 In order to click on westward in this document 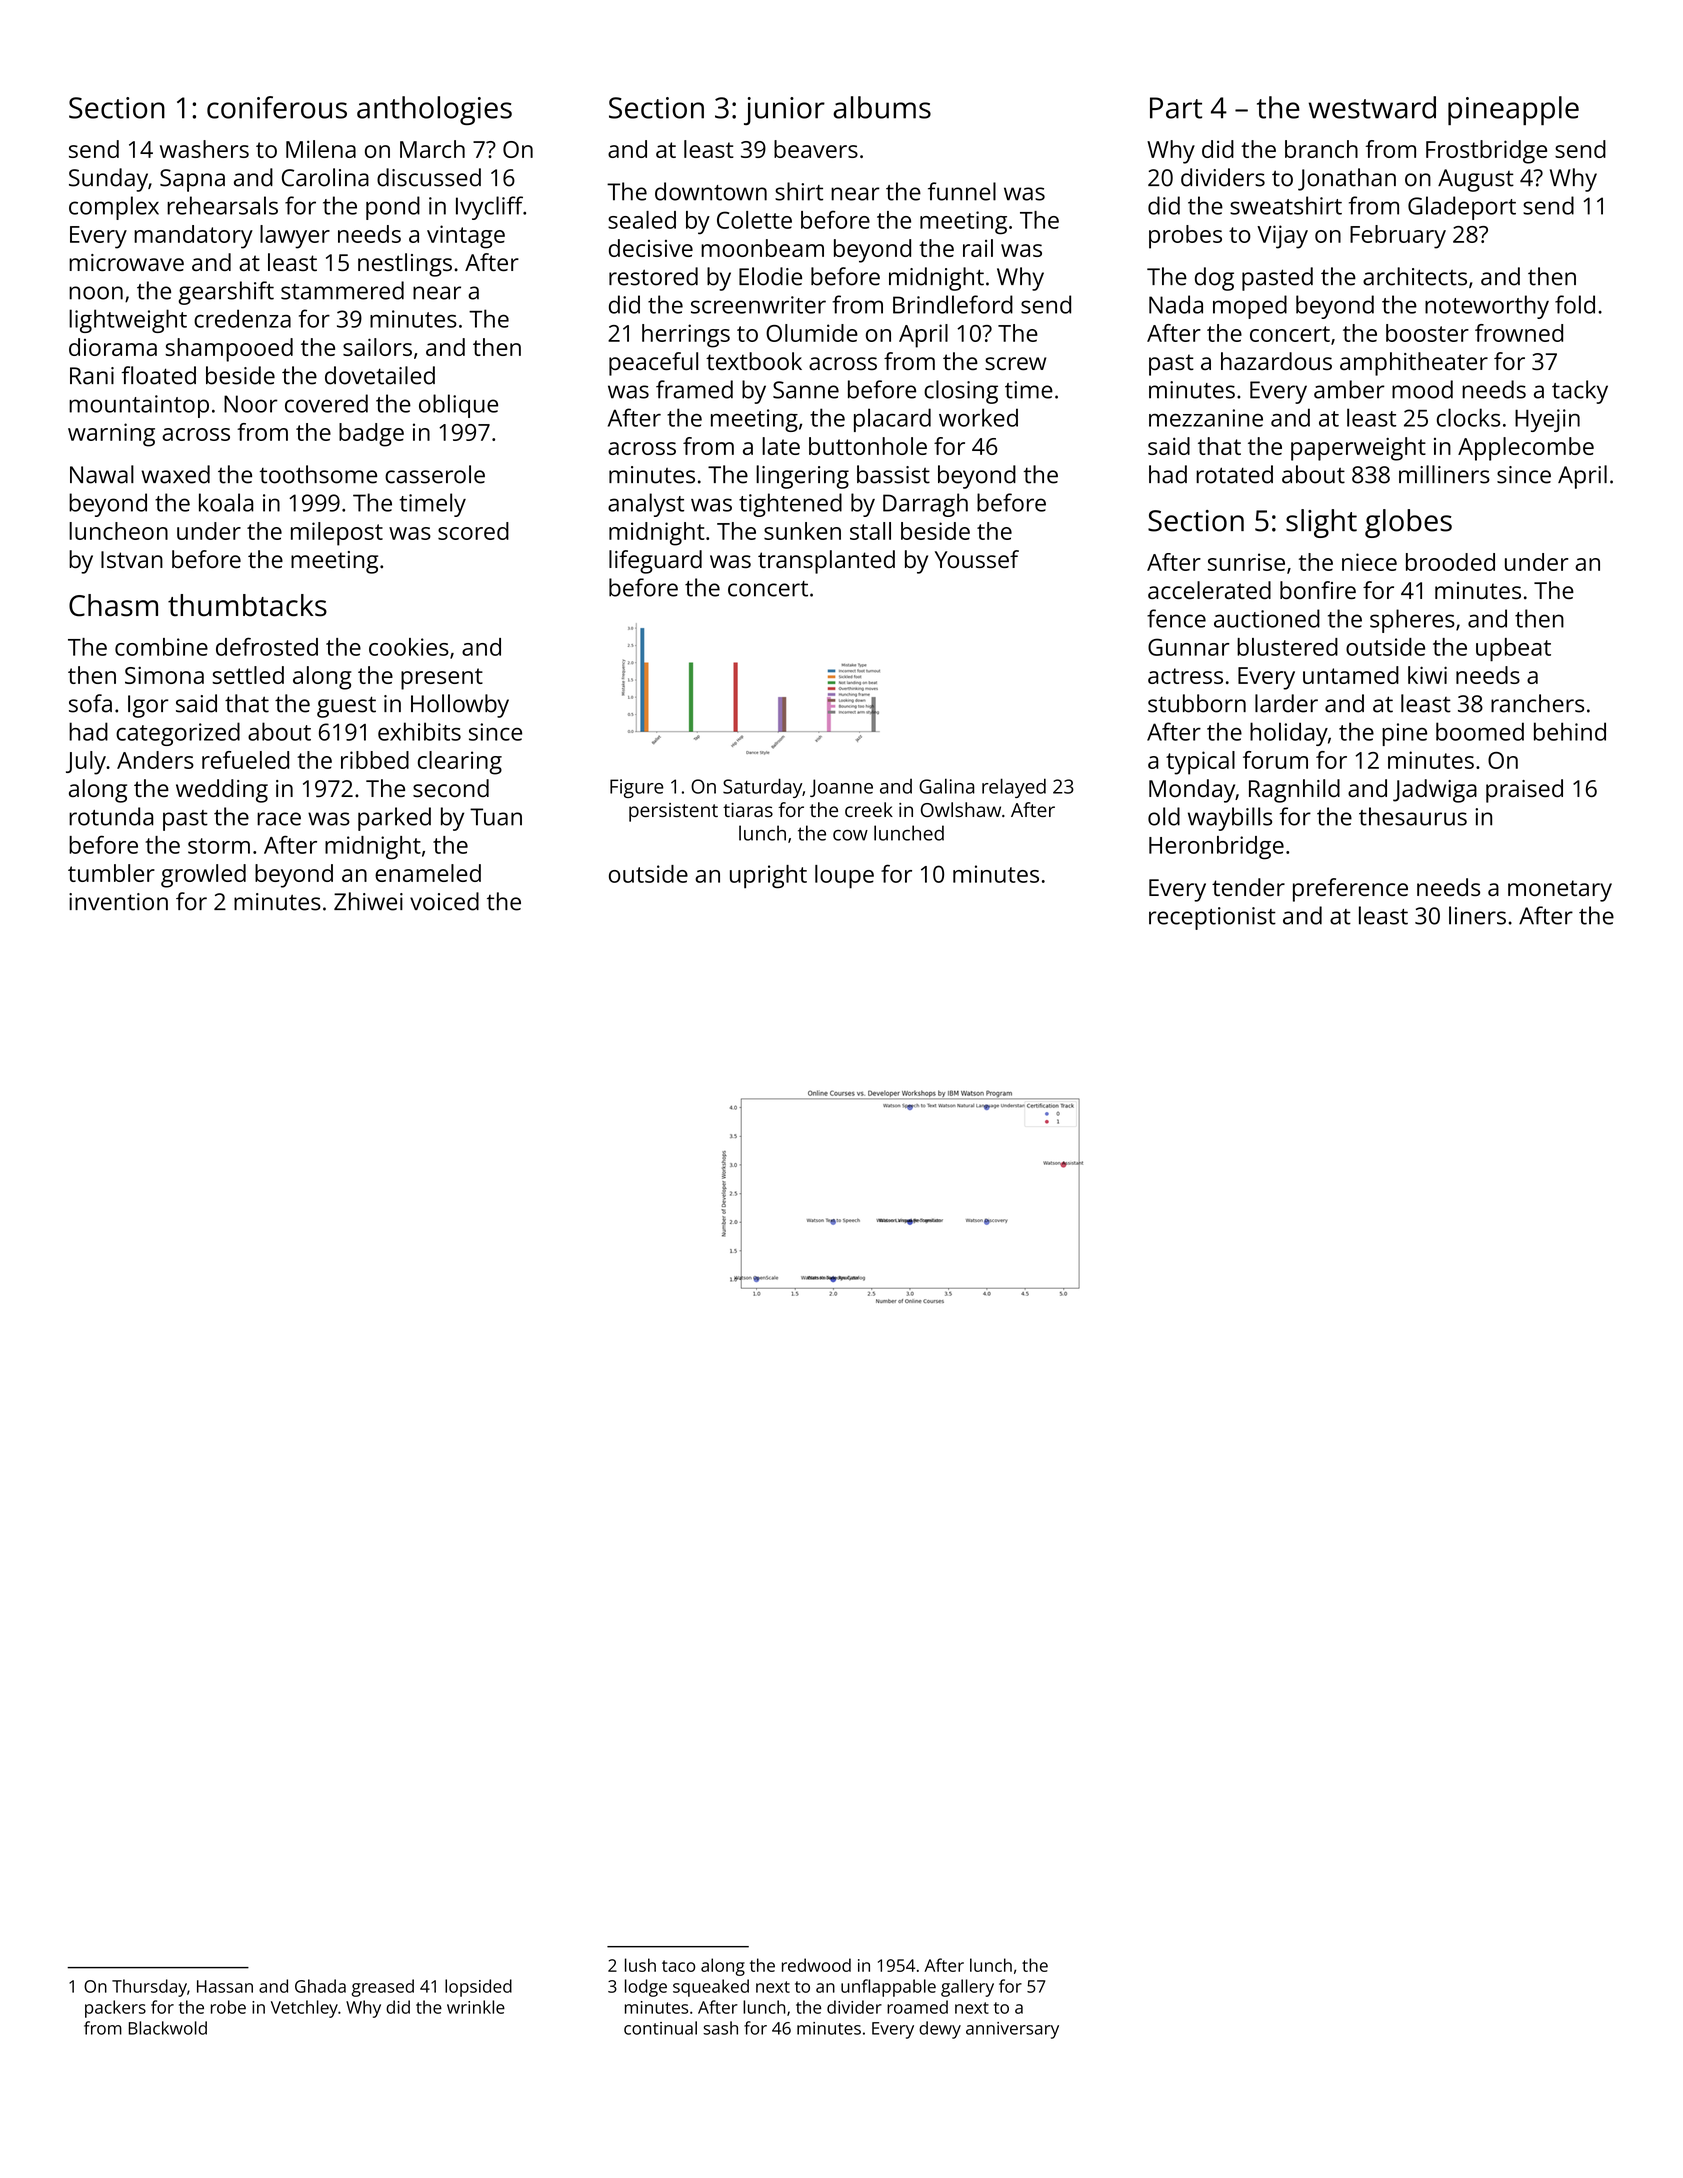, I will do `click(1372, 107)`.
